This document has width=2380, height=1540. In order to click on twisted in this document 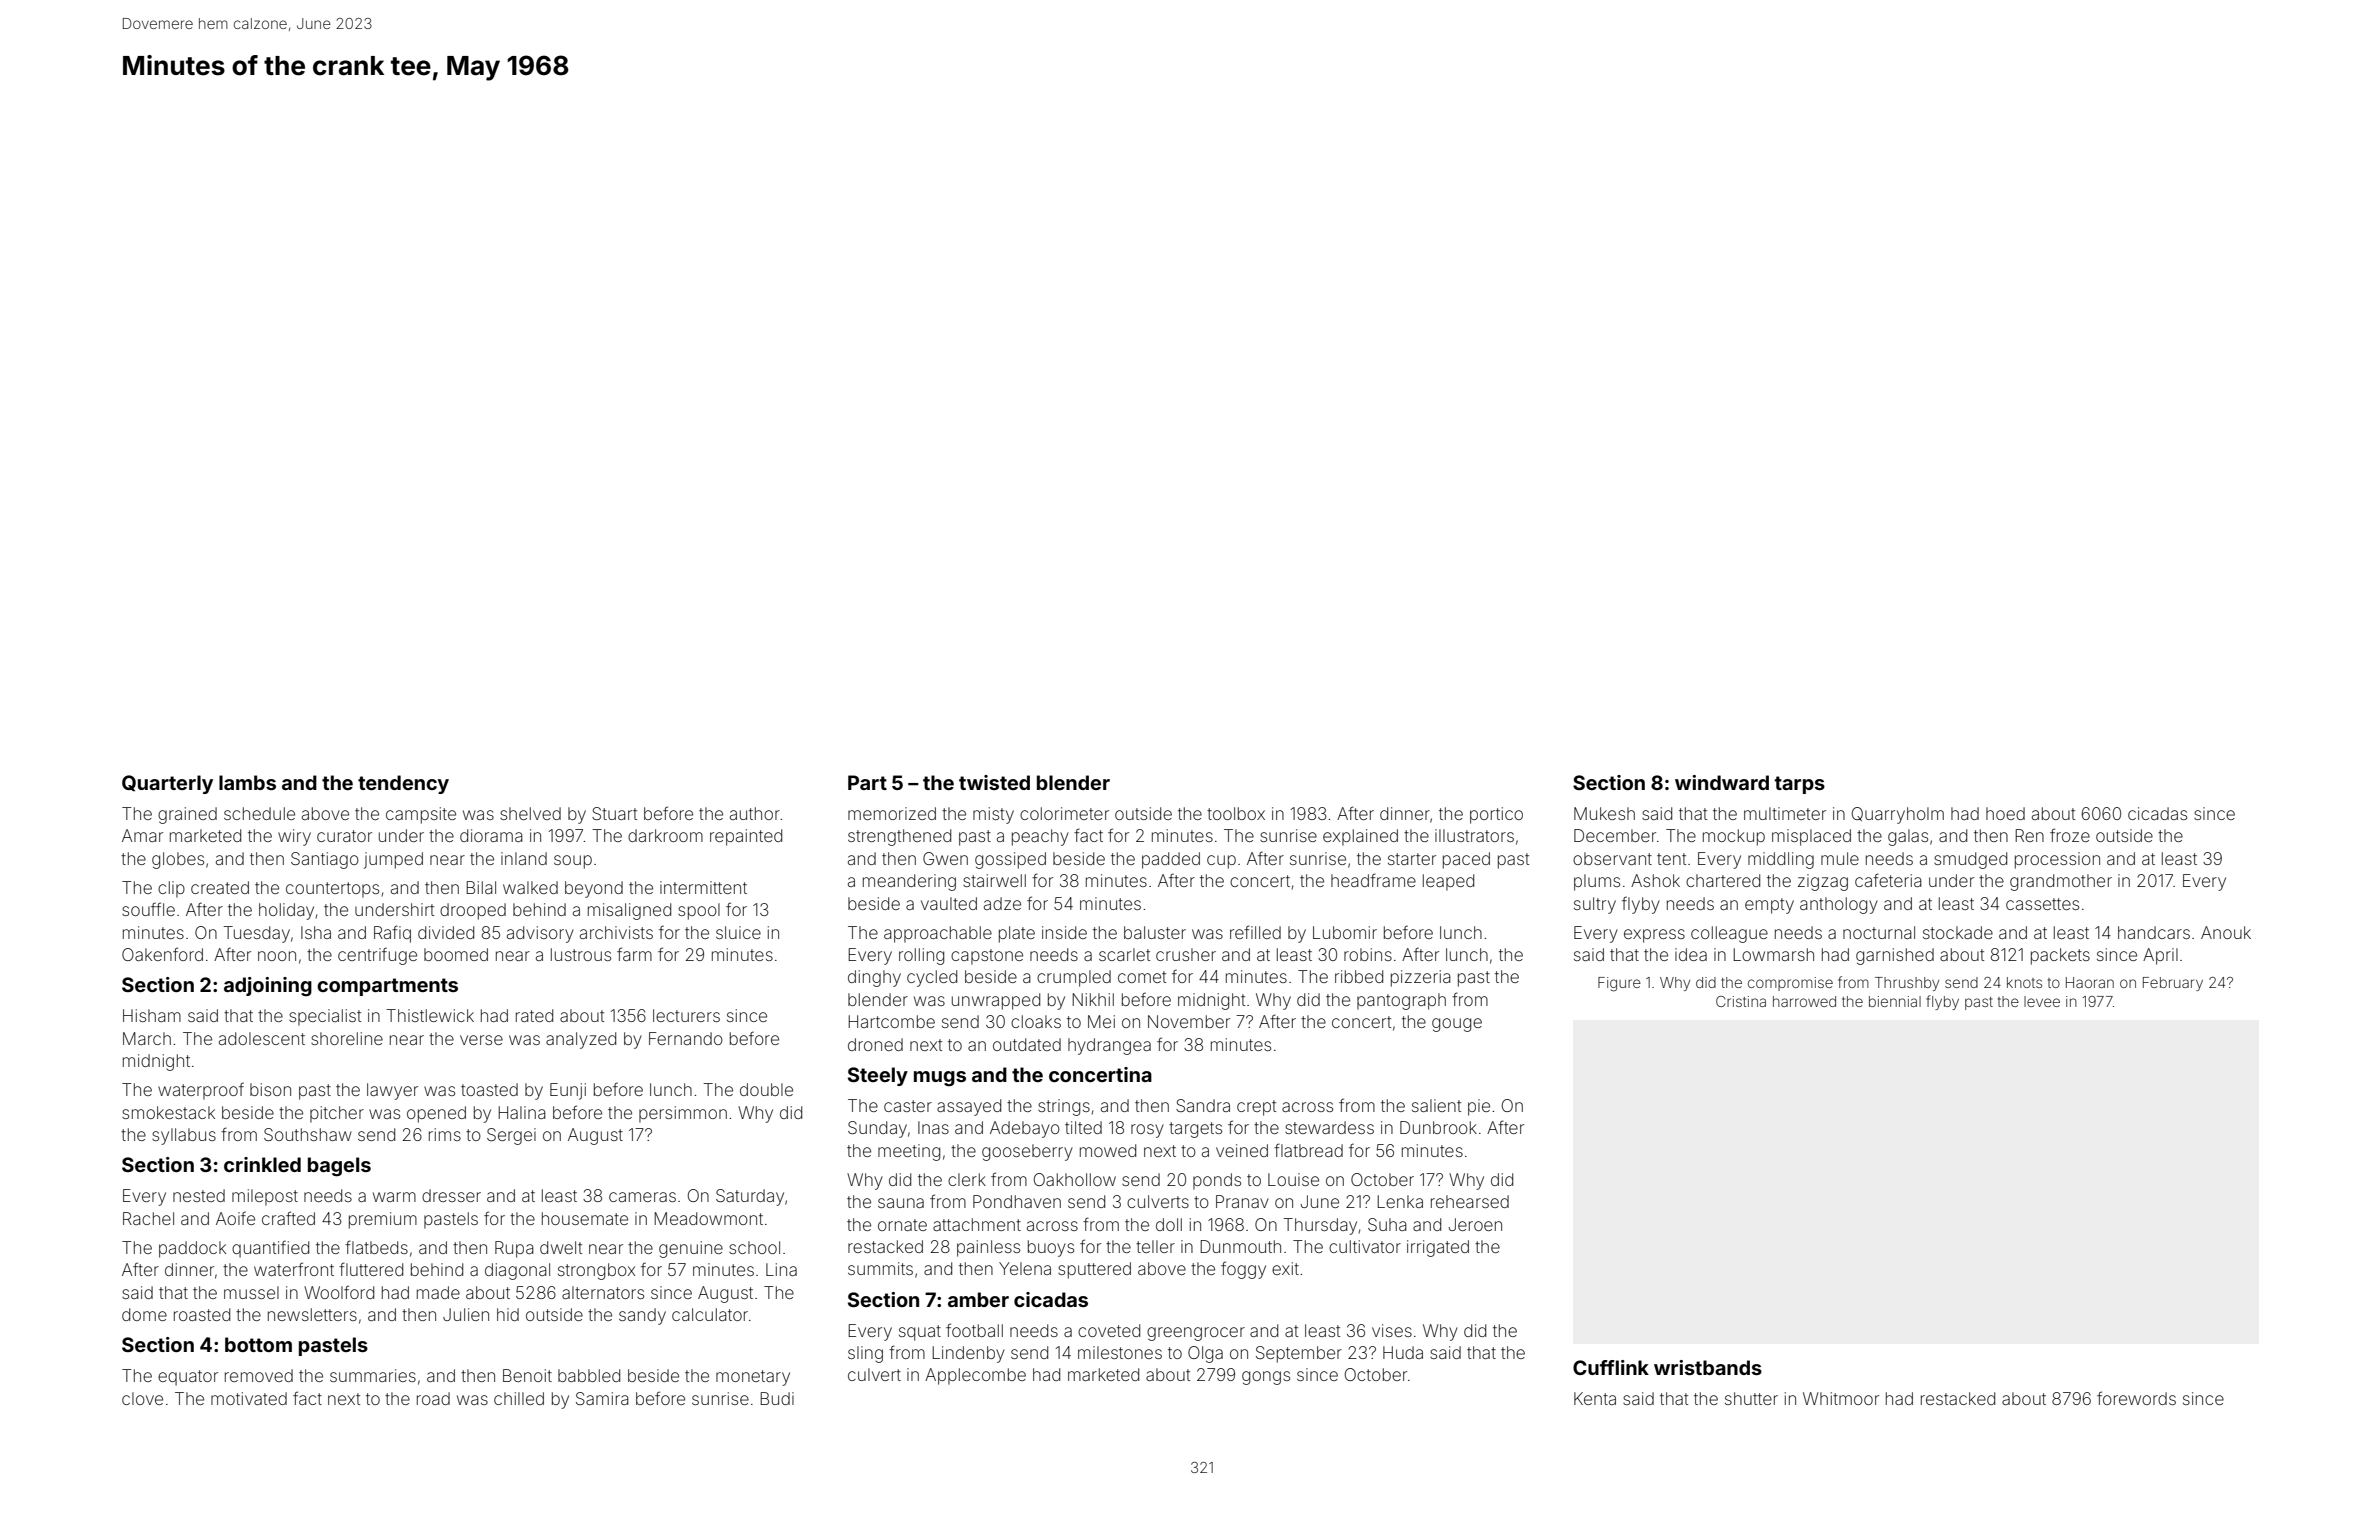, I will do `click(994, 782)`.
